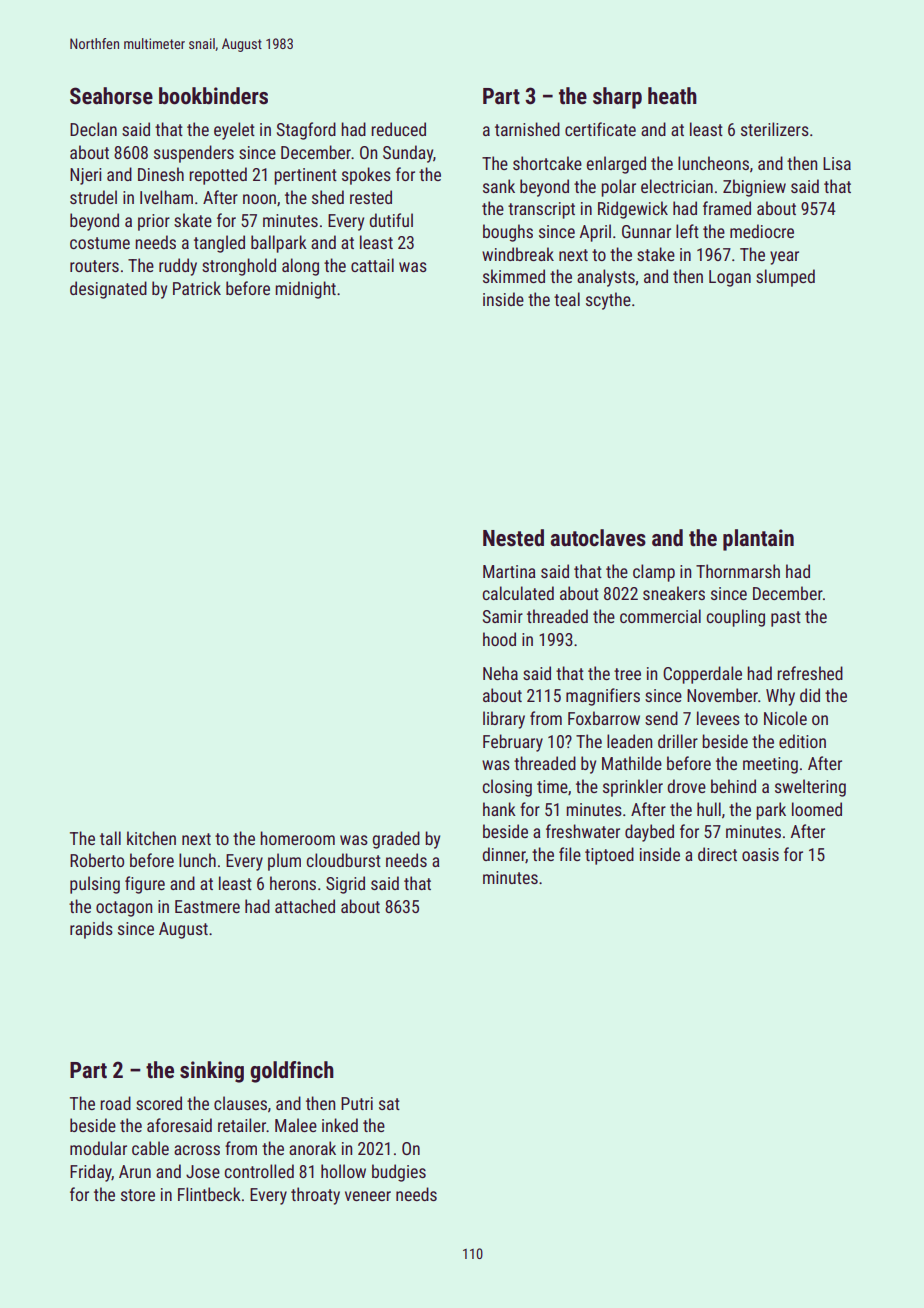 Image resolution: width=924 pixels, height=1308 pixels. Describe the element at coordinates (617, 98) in the screenshot. I see `sharp` at that location.
